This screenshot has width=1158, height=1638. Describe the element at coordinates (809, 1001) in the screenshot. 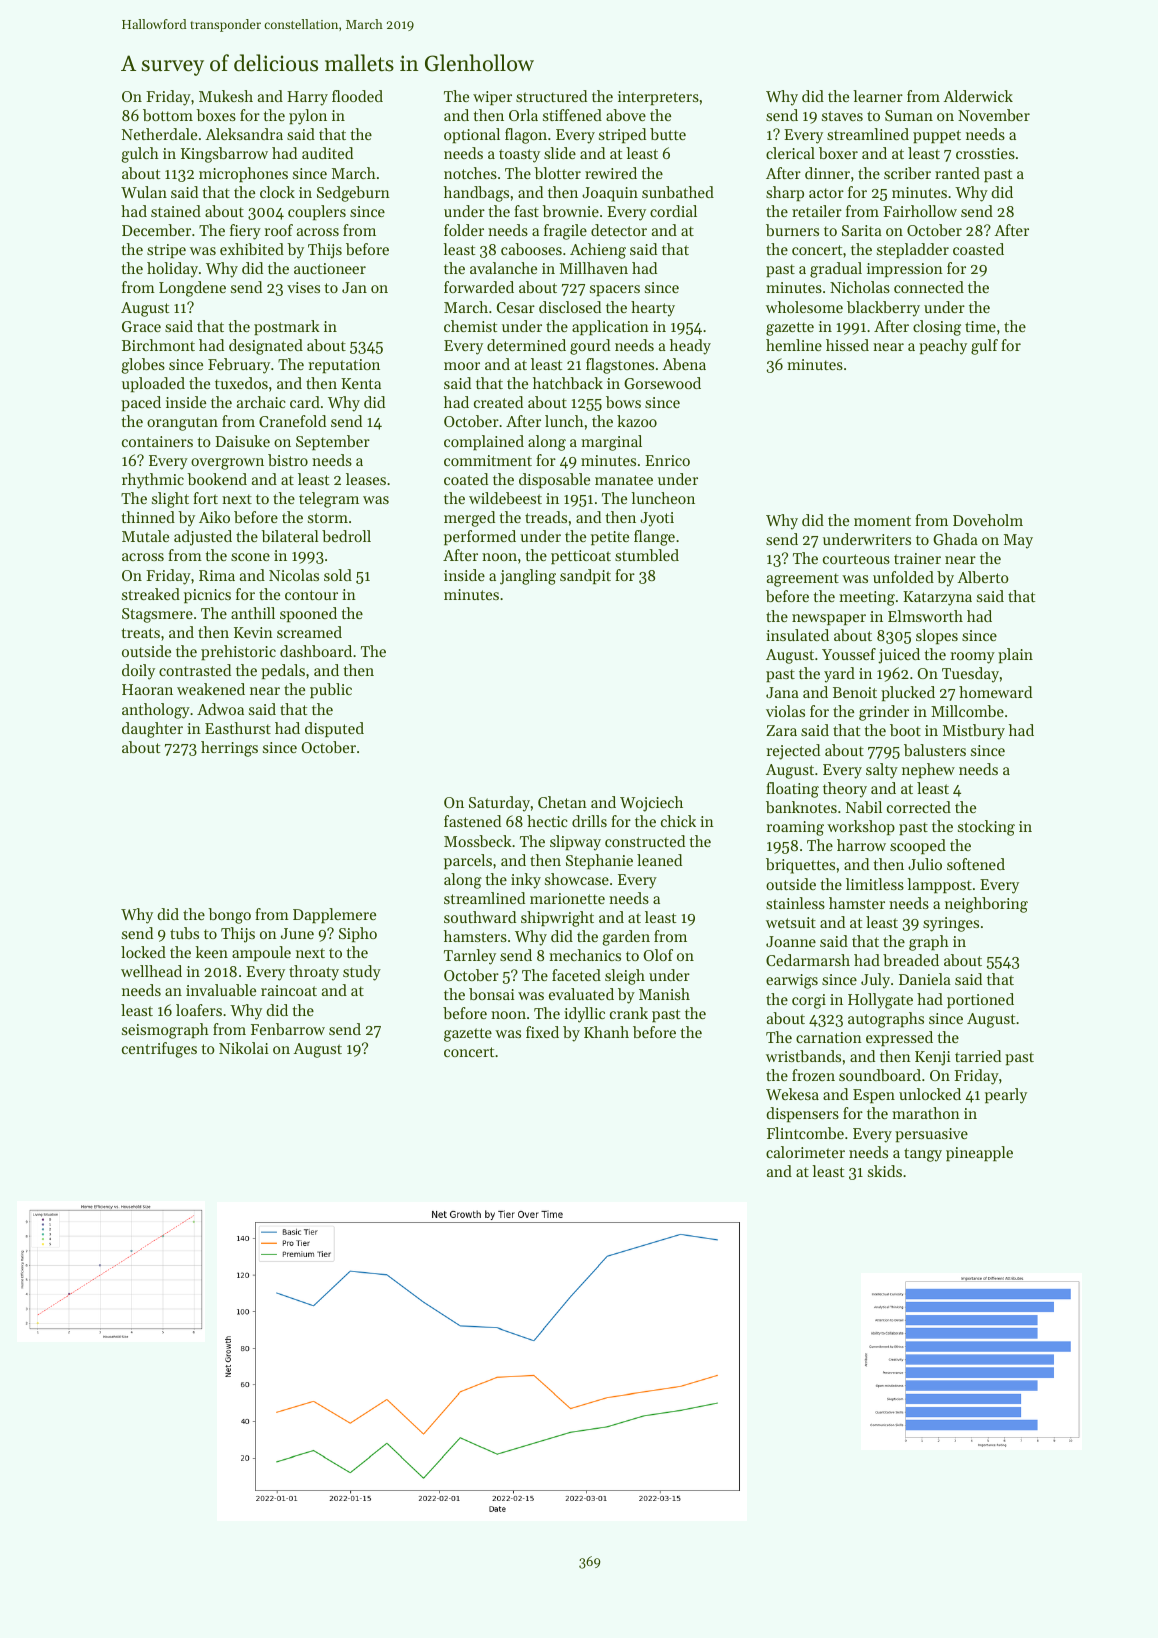

I see `corgi` at that location.
